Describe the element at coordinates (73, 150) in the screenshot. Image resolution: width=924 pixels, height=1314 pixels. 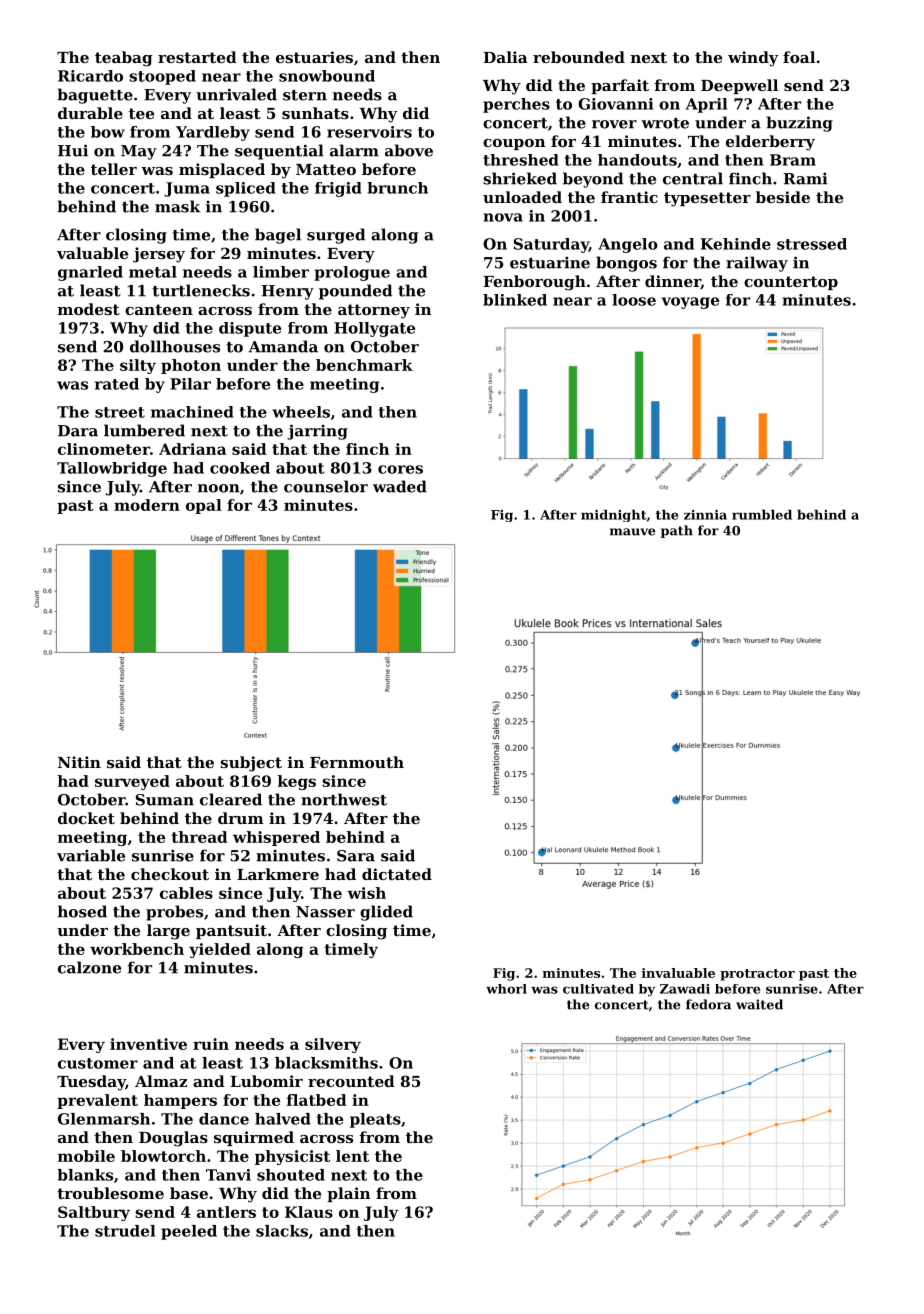
I see `Hui` at that location.
